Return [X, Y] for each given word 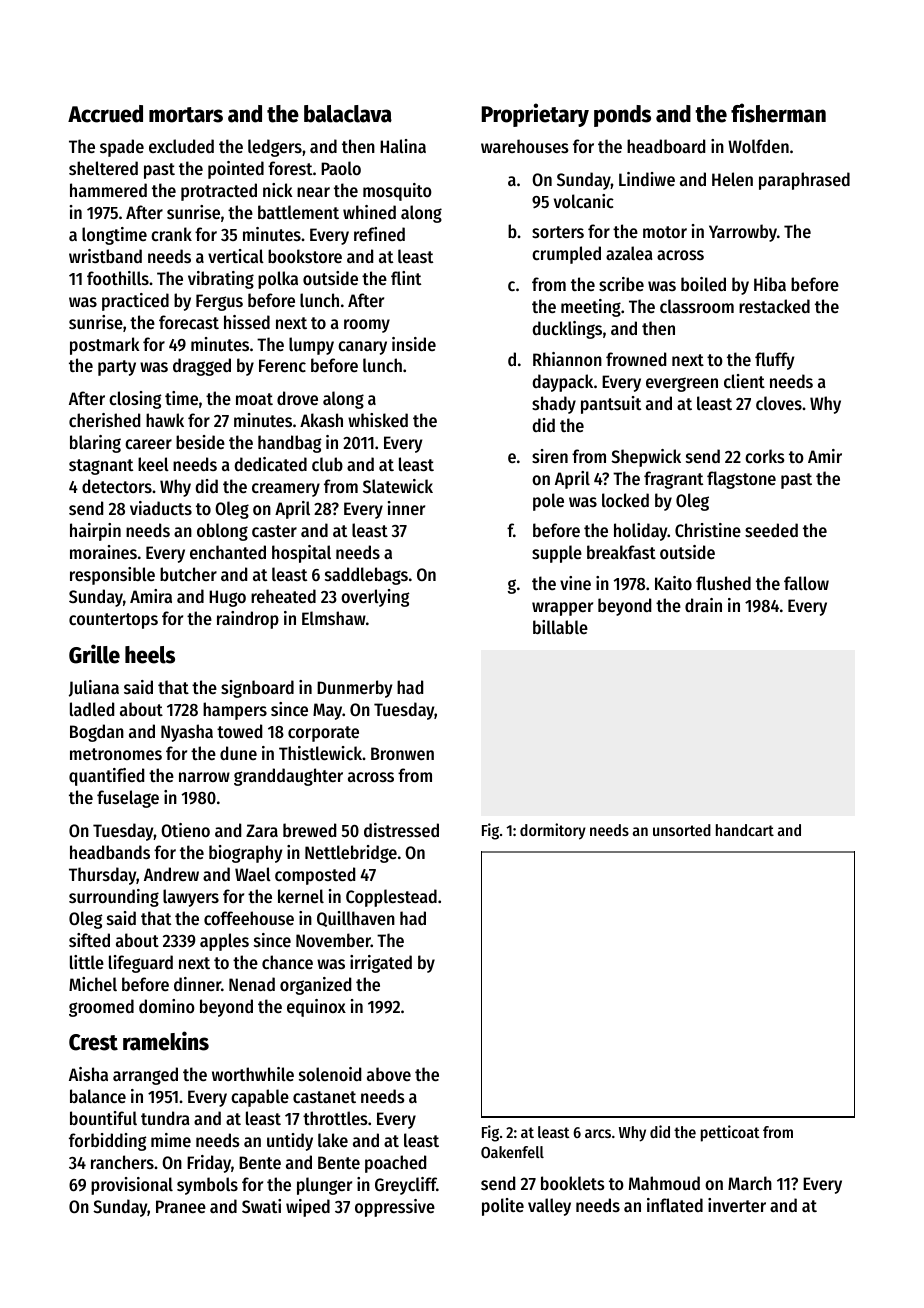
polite [503, 1207]
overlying [375, 598]
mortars [186, 115]
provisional [132, 1186]
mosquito [397, 192]
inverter [737, 1205]
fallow [806, 583]
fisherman [778, 113]
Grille [94, 654]
